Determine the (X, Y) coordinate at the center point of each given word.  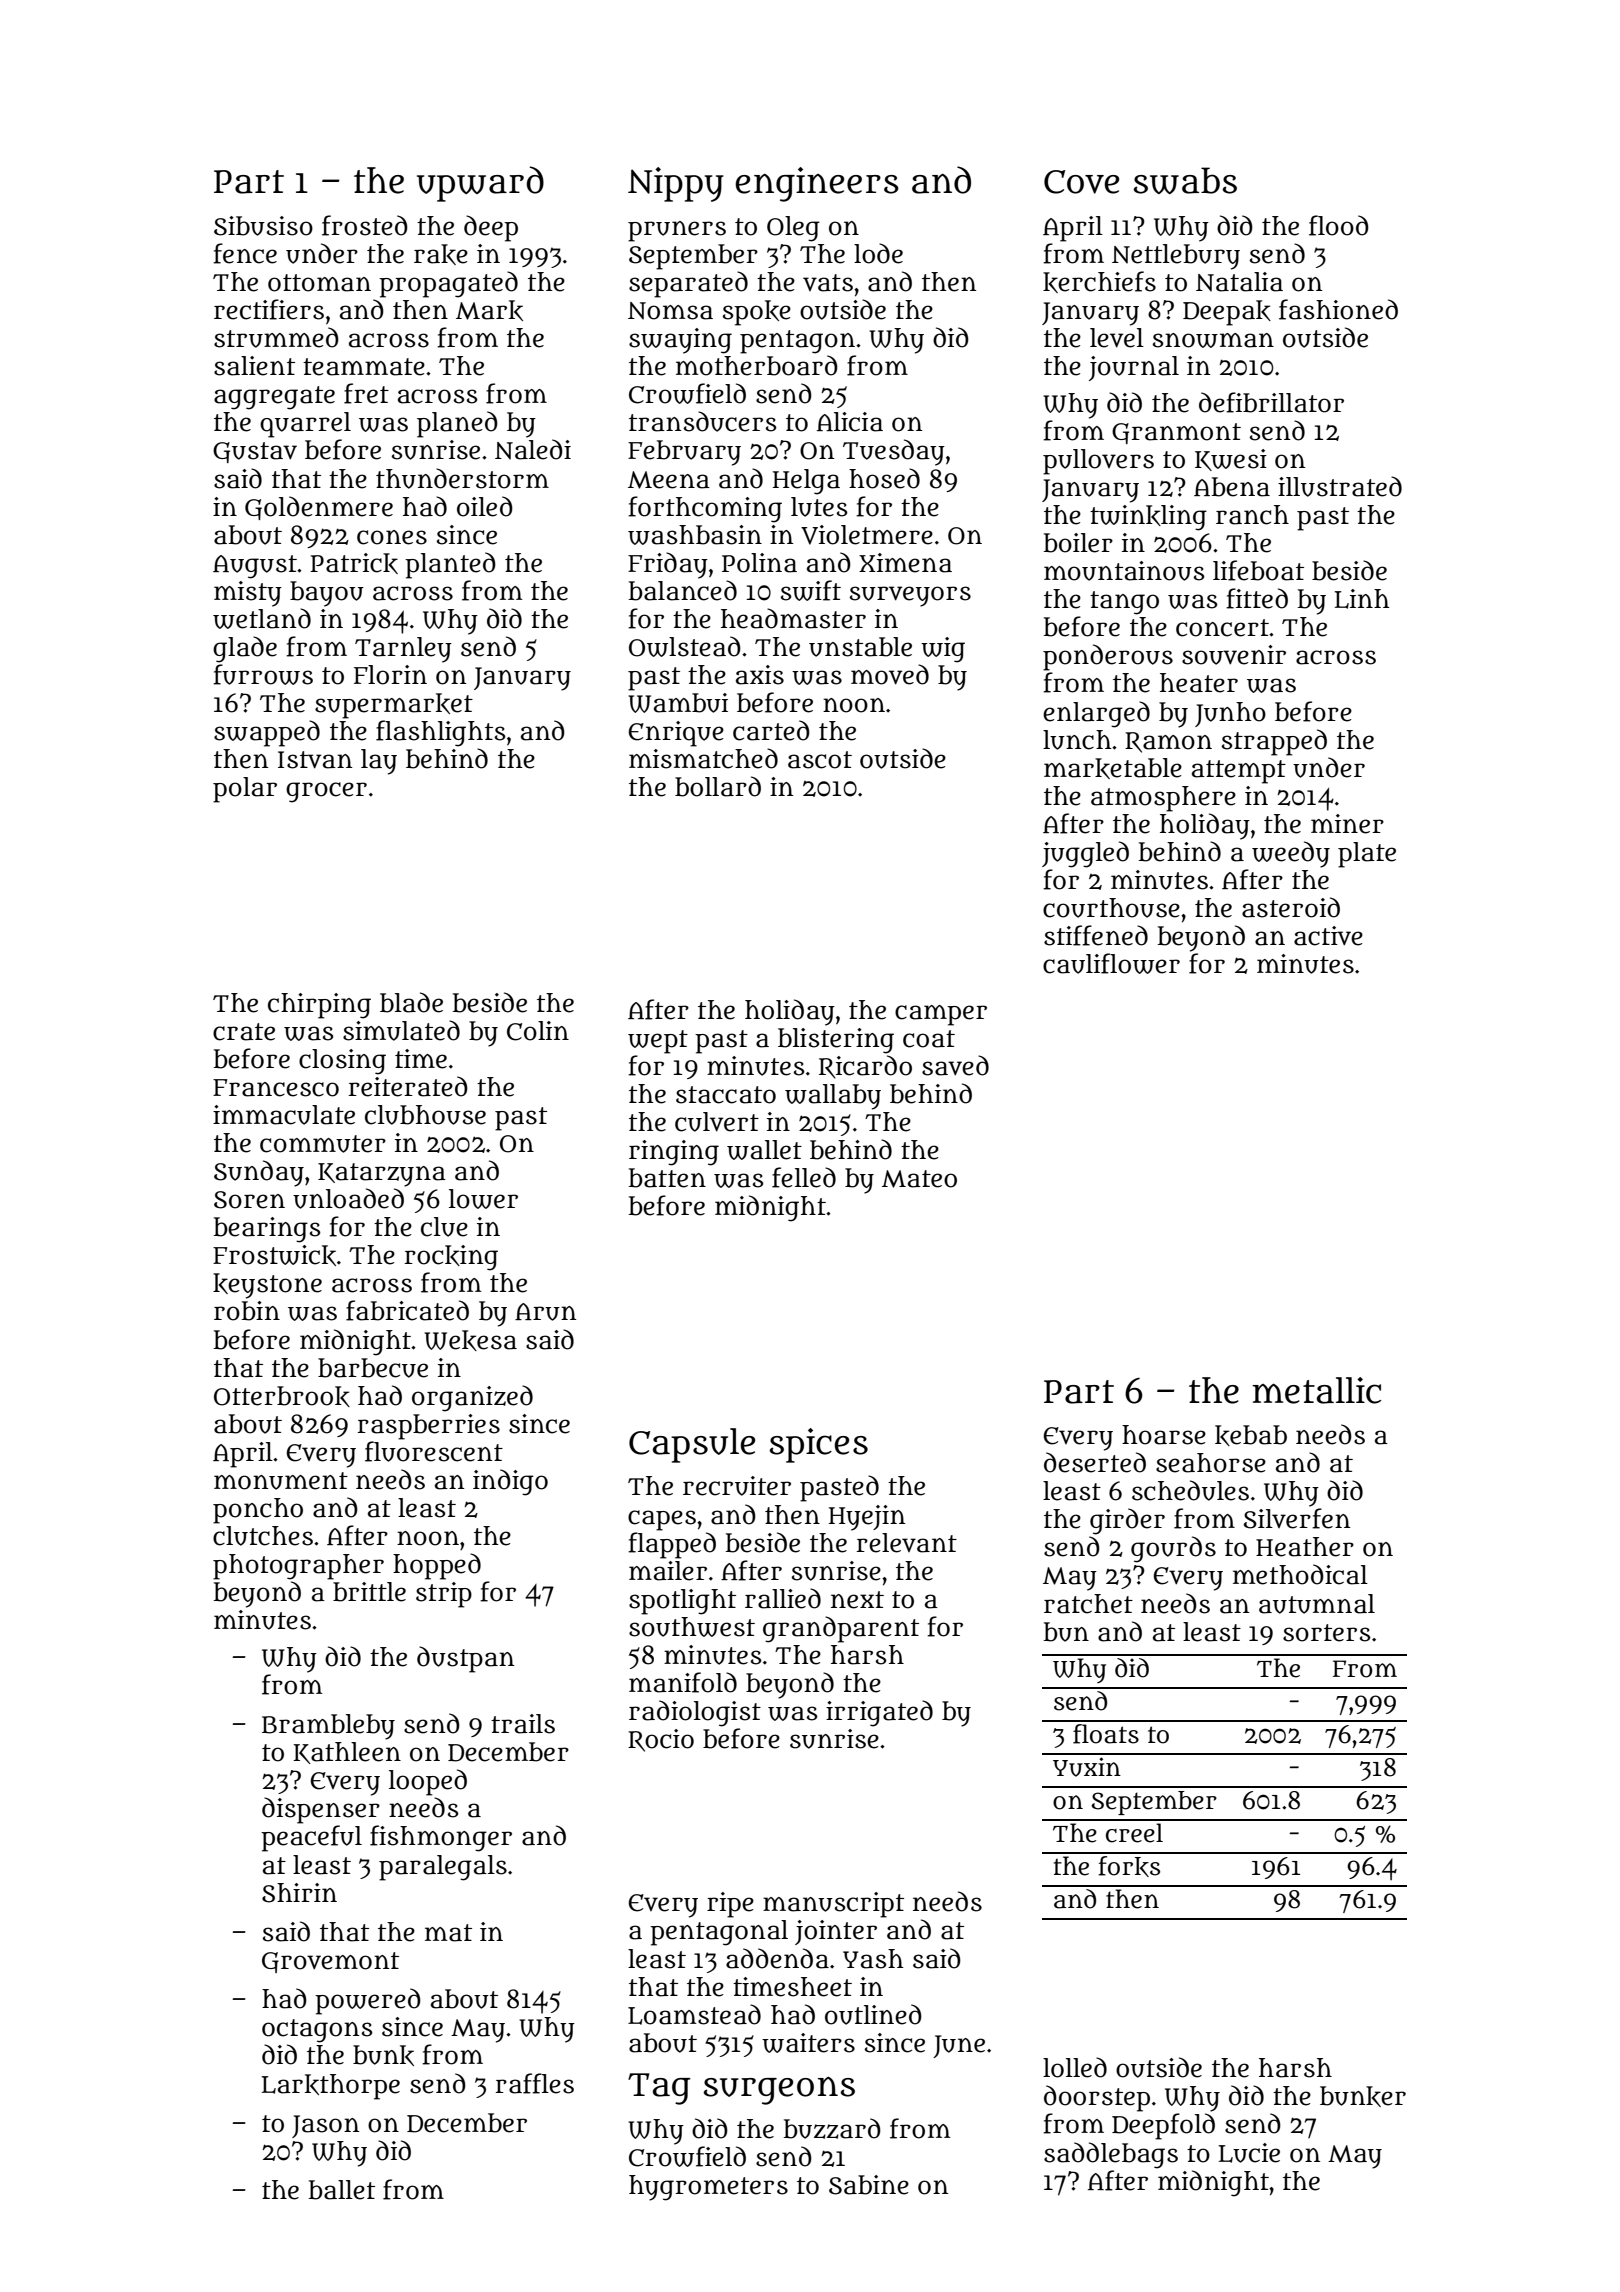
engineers (817, 184)
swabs (1185, 180)
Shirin (299, 1893)
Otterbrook (282, 1396)
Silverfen (1297, 1518)
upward (480, 184)
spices (819, 1445)
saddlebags (1111, 2155)
